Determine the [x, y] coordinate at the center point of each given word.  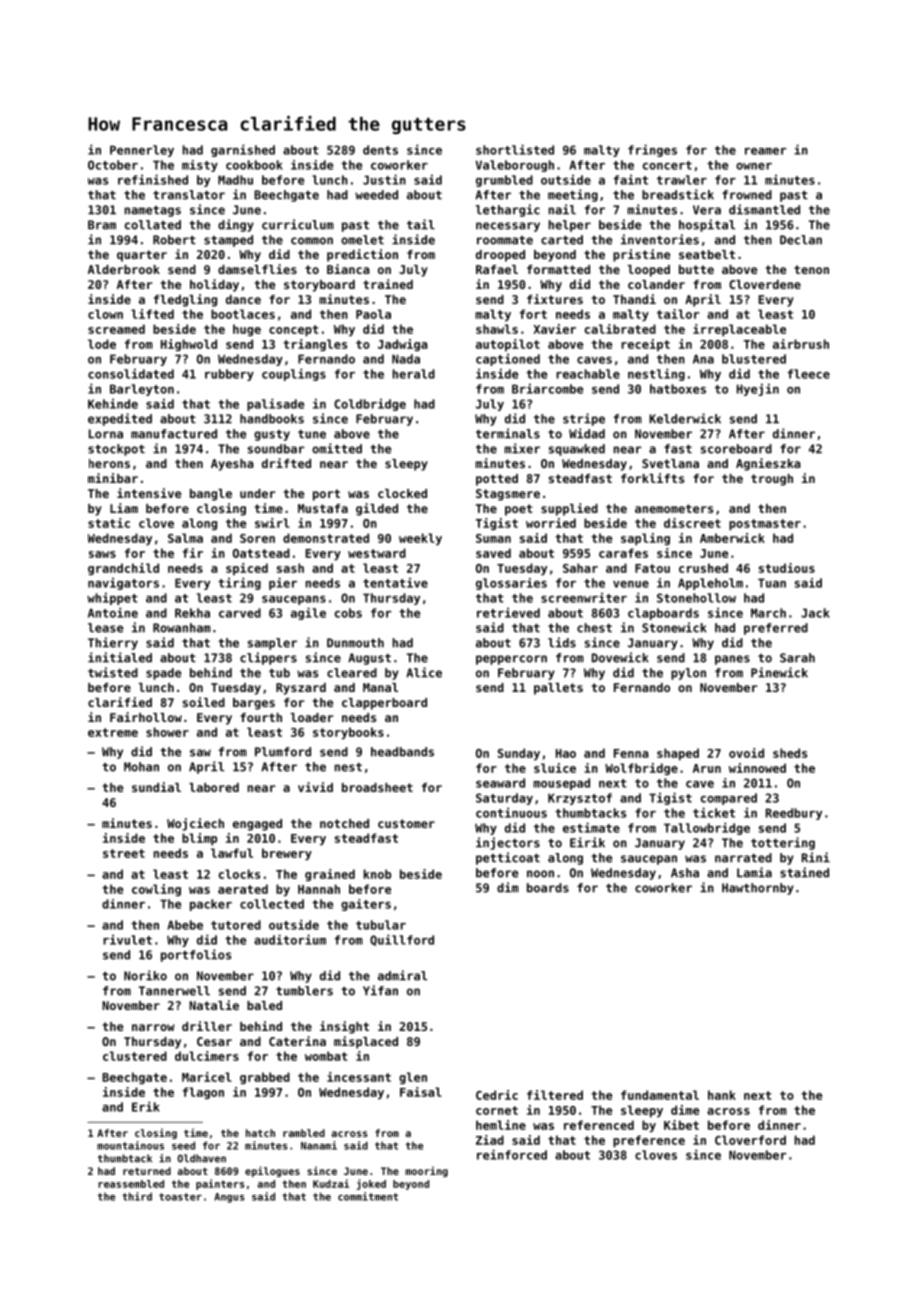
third [137, 1196]
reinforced [512, 1154]
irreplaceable [739, 330]
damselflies [257, 269]
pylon [688, 674]
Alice [424, 672]
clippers [268, 658]
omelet [362, 240]
